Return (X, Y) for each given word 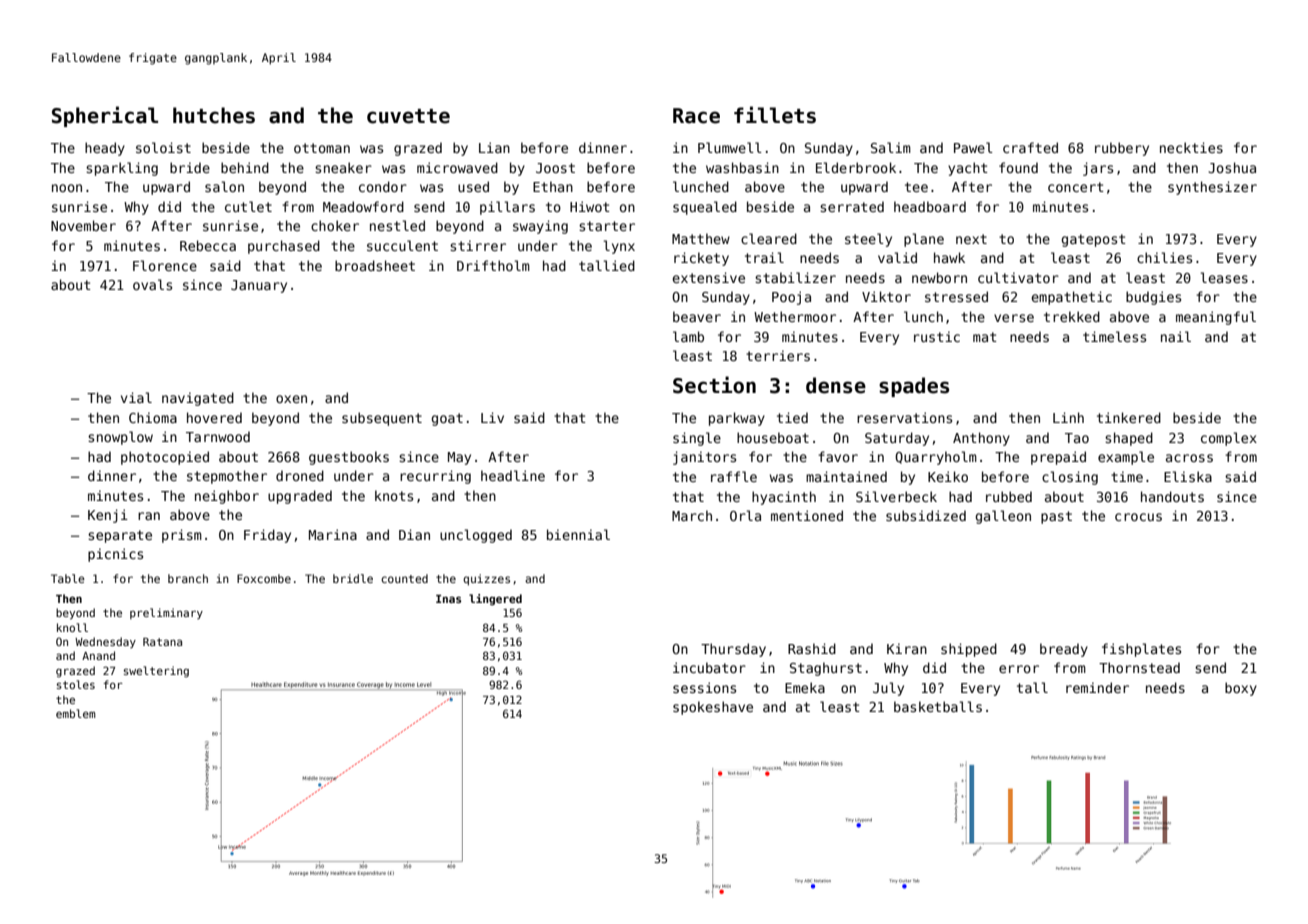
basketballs (938, 706)
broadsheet (375, 265)
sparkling (122, 169)
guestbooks (349, 458)
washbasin (742, 167)
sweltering (156, 671)
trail (764, 257)
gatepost (1093, 240)
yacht (968, 169)
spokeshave (713, 708)
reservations (904, 417)
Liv (492, 417)
